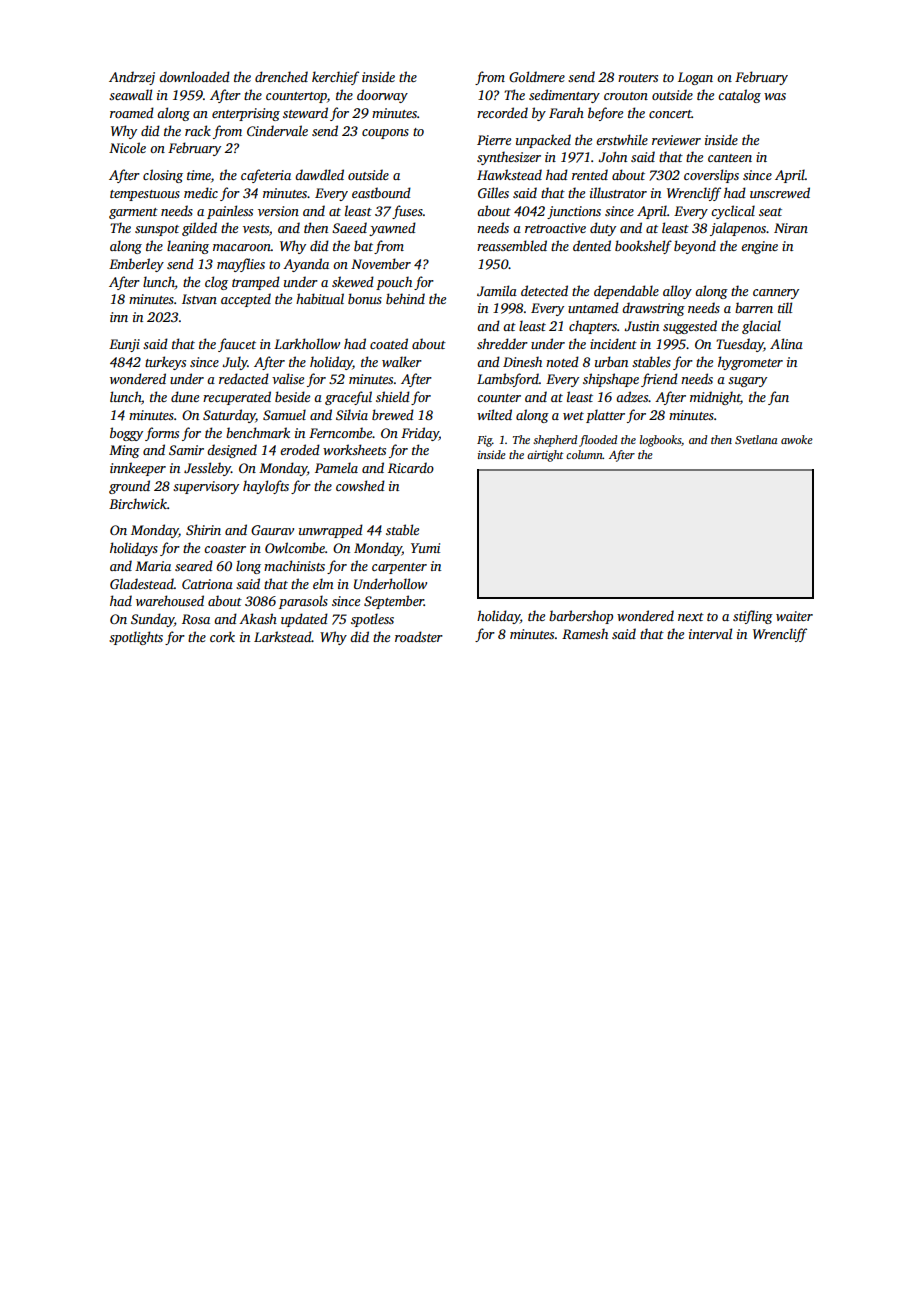 This screenshot has width=924, height=1308. Describe the element at coordinates (753, 617) in the screenshot. I see `stifling` at that location.
